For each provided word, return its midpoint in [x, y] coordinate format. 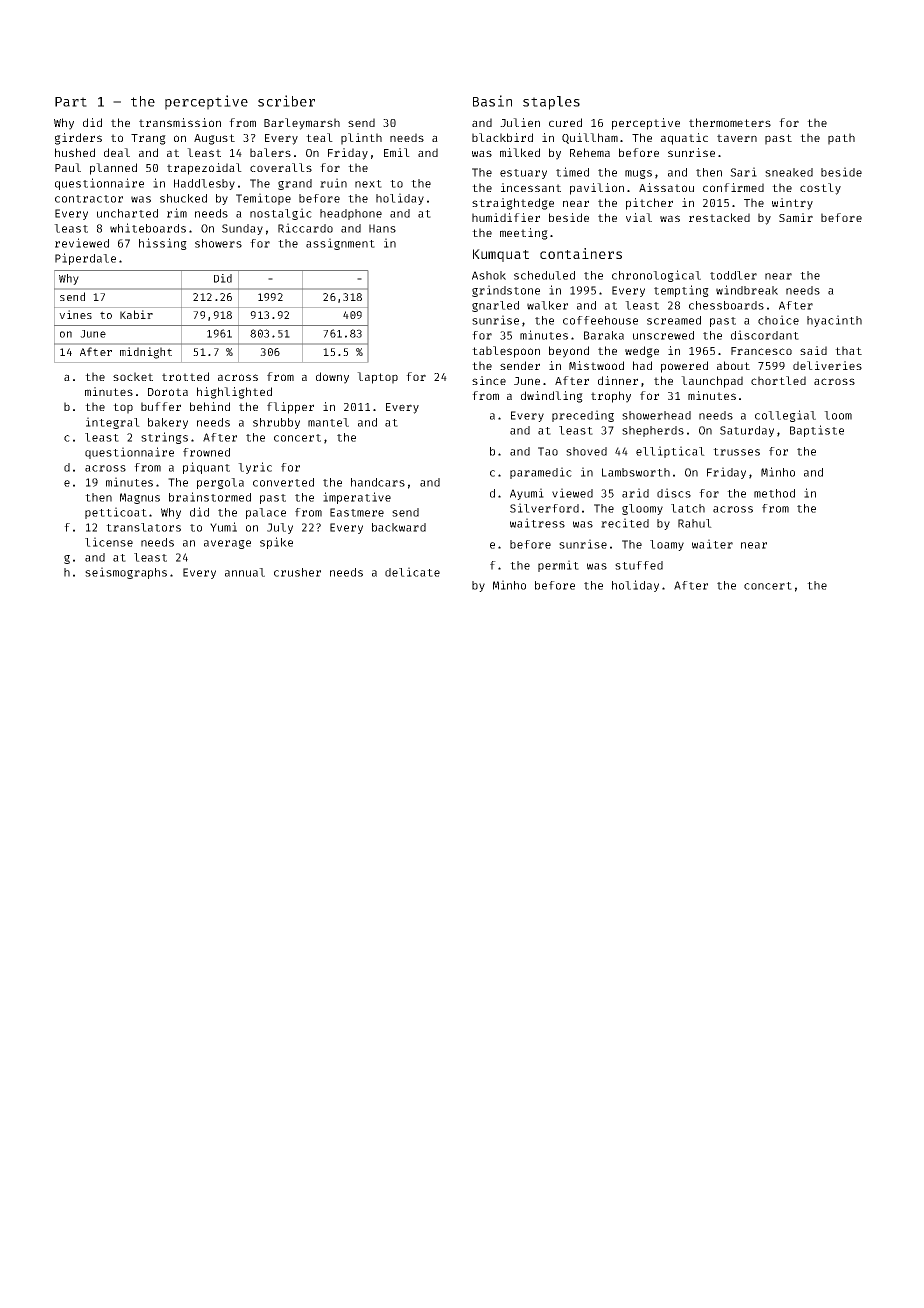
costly [820, 189]
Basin [492, 101]
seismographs [126, 573]
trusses [736, 452]
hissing [163, 244]
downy [332, 378]
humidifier [506, 217]
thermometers [730, 122]
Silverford [544, 508]
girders [78, 139]
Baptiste [817, 431]
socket [133, 376]
